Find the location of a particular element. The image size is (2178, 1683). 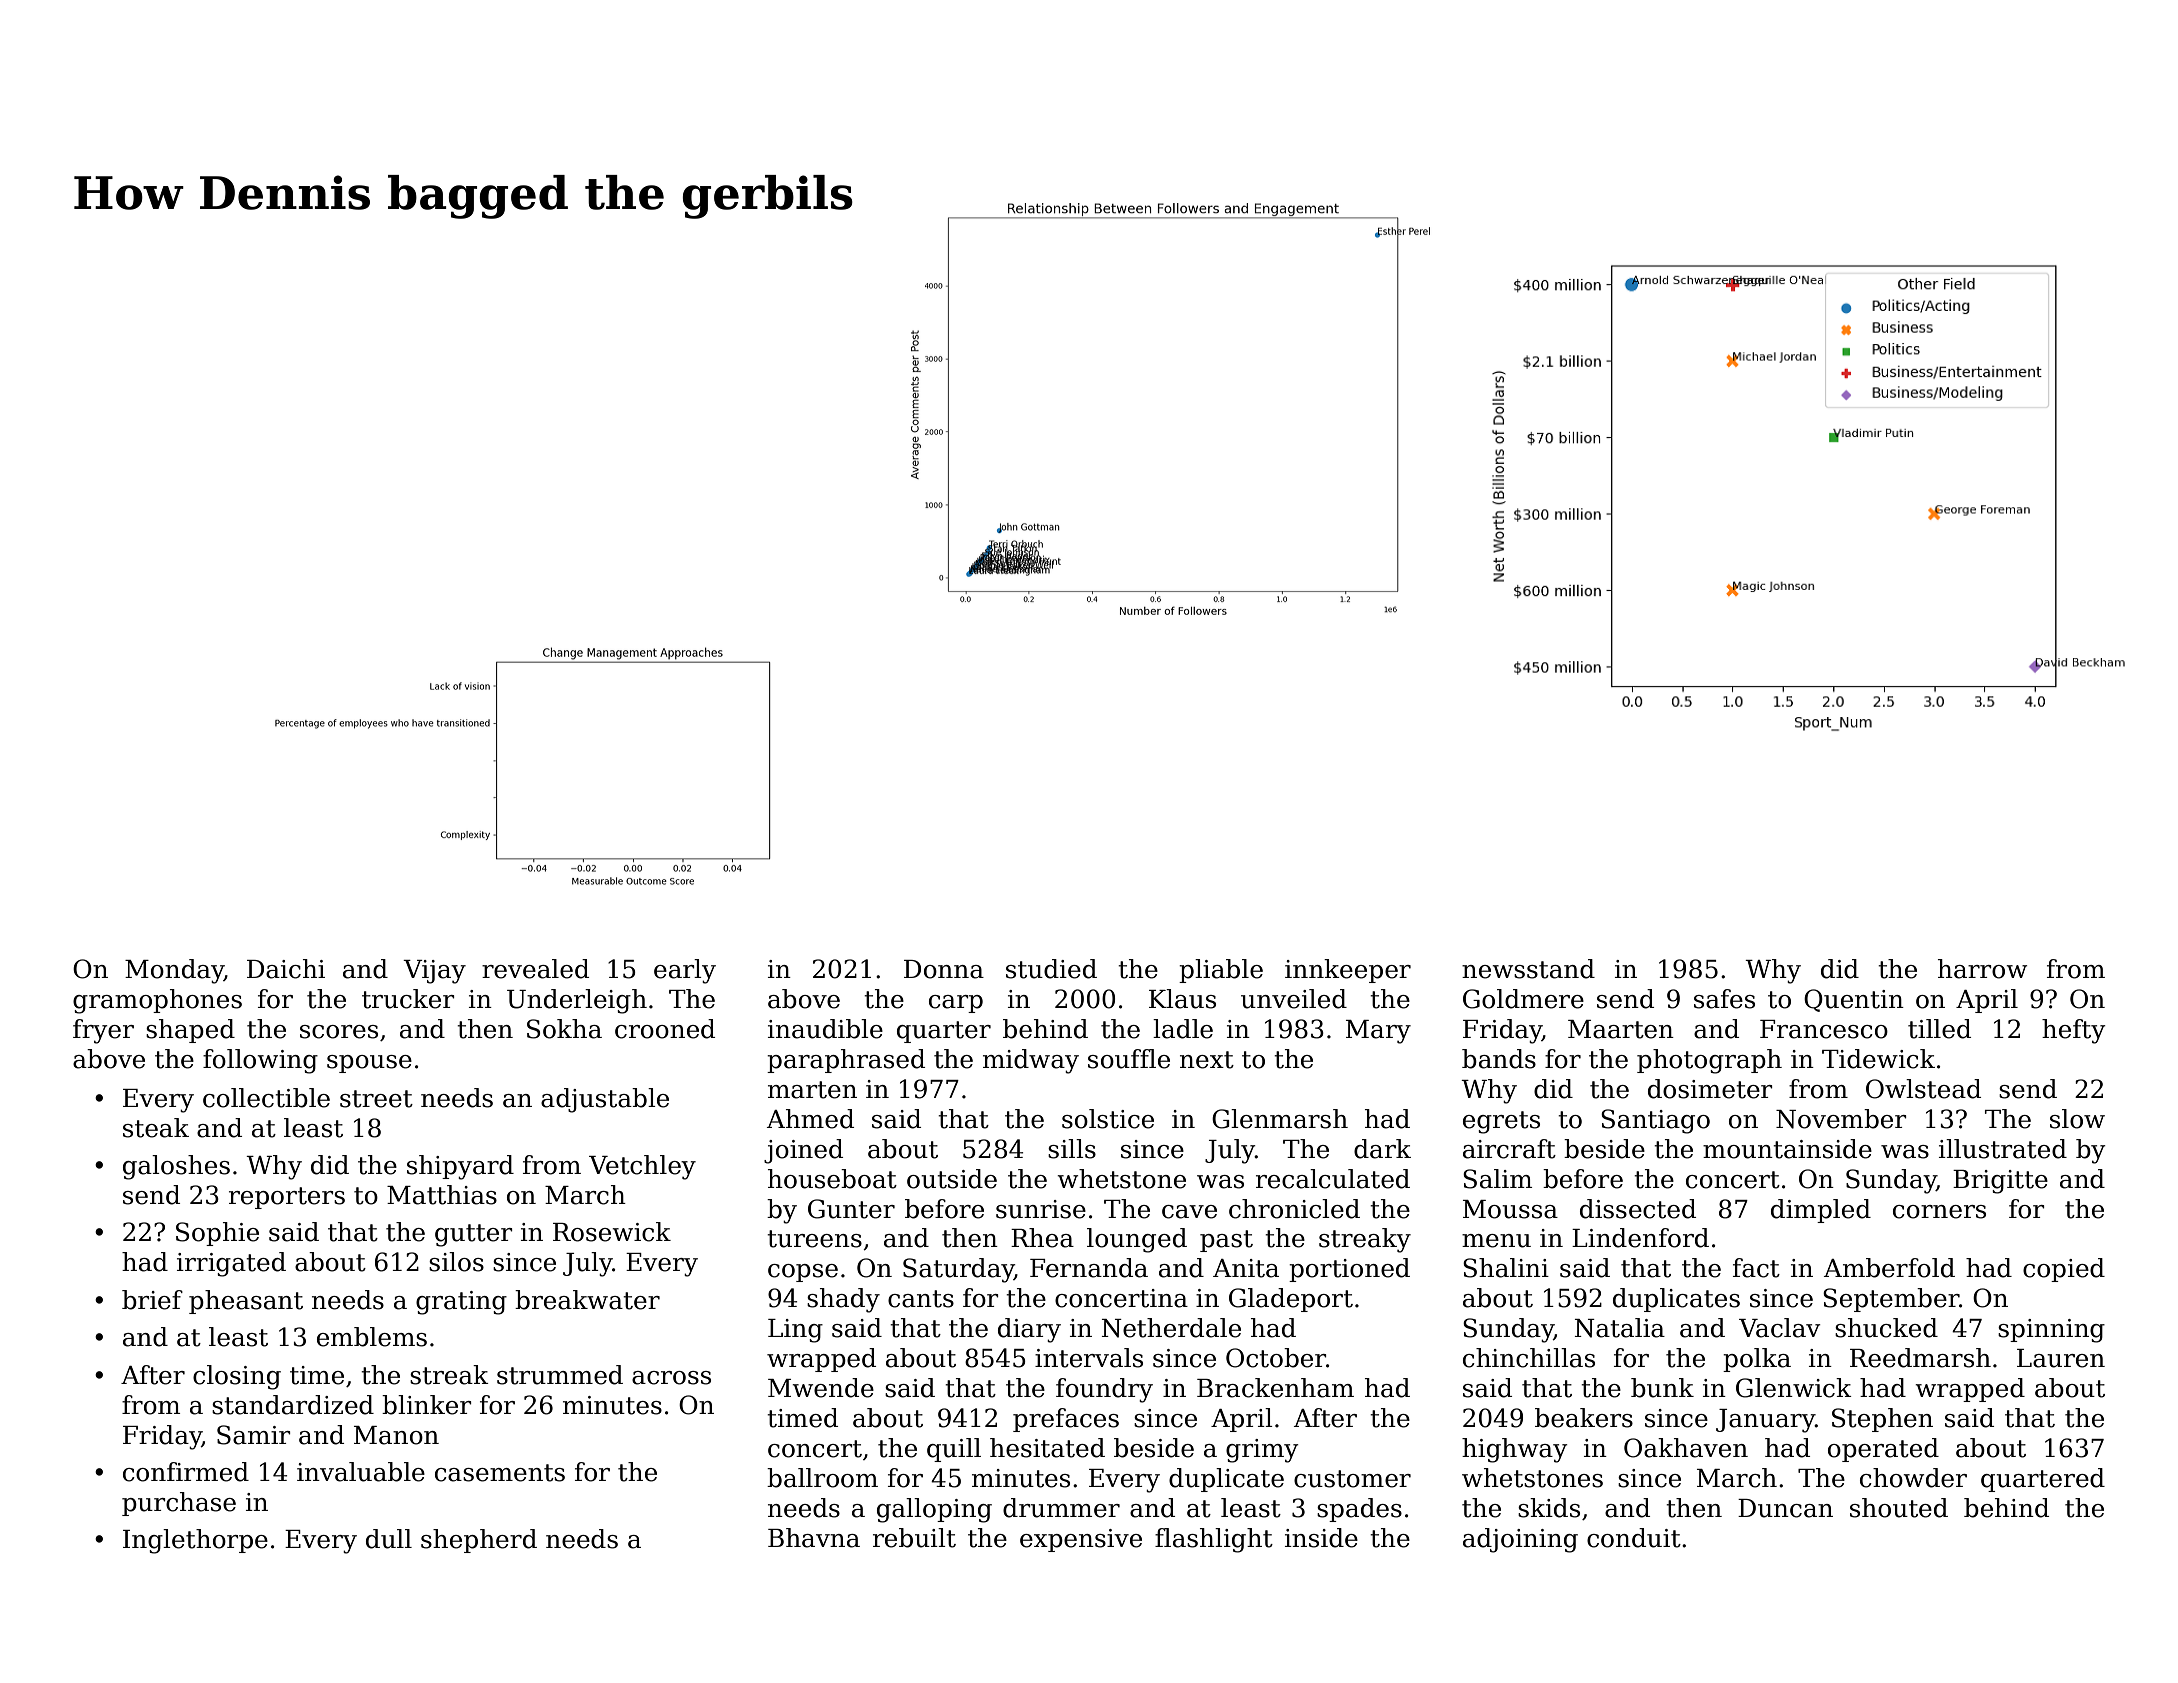

copse is located at coordinates (803, 1273).
